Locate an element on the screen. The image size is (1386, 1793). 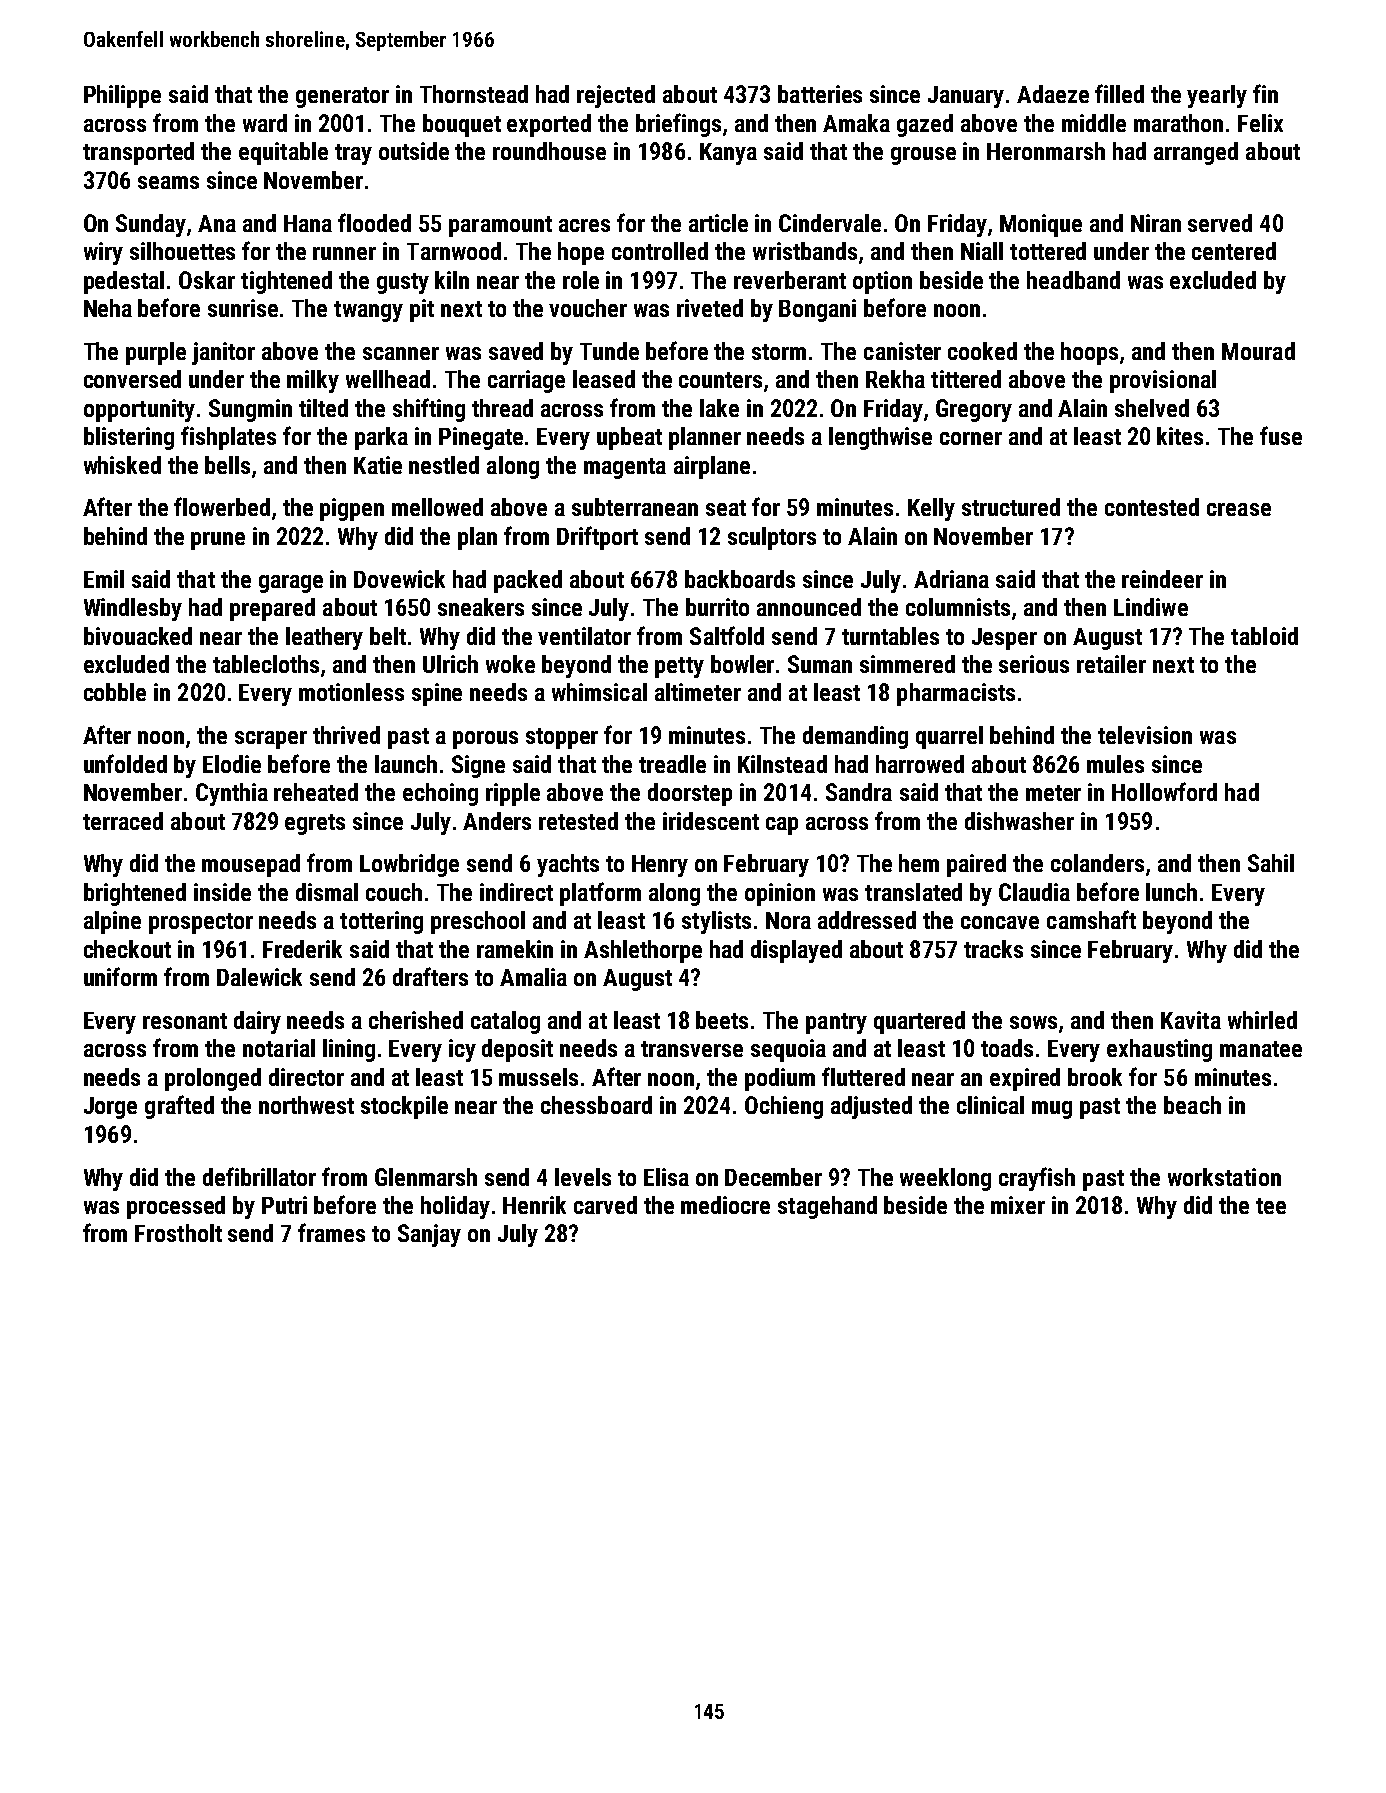
filled is located at coordinates (1119, 93).
